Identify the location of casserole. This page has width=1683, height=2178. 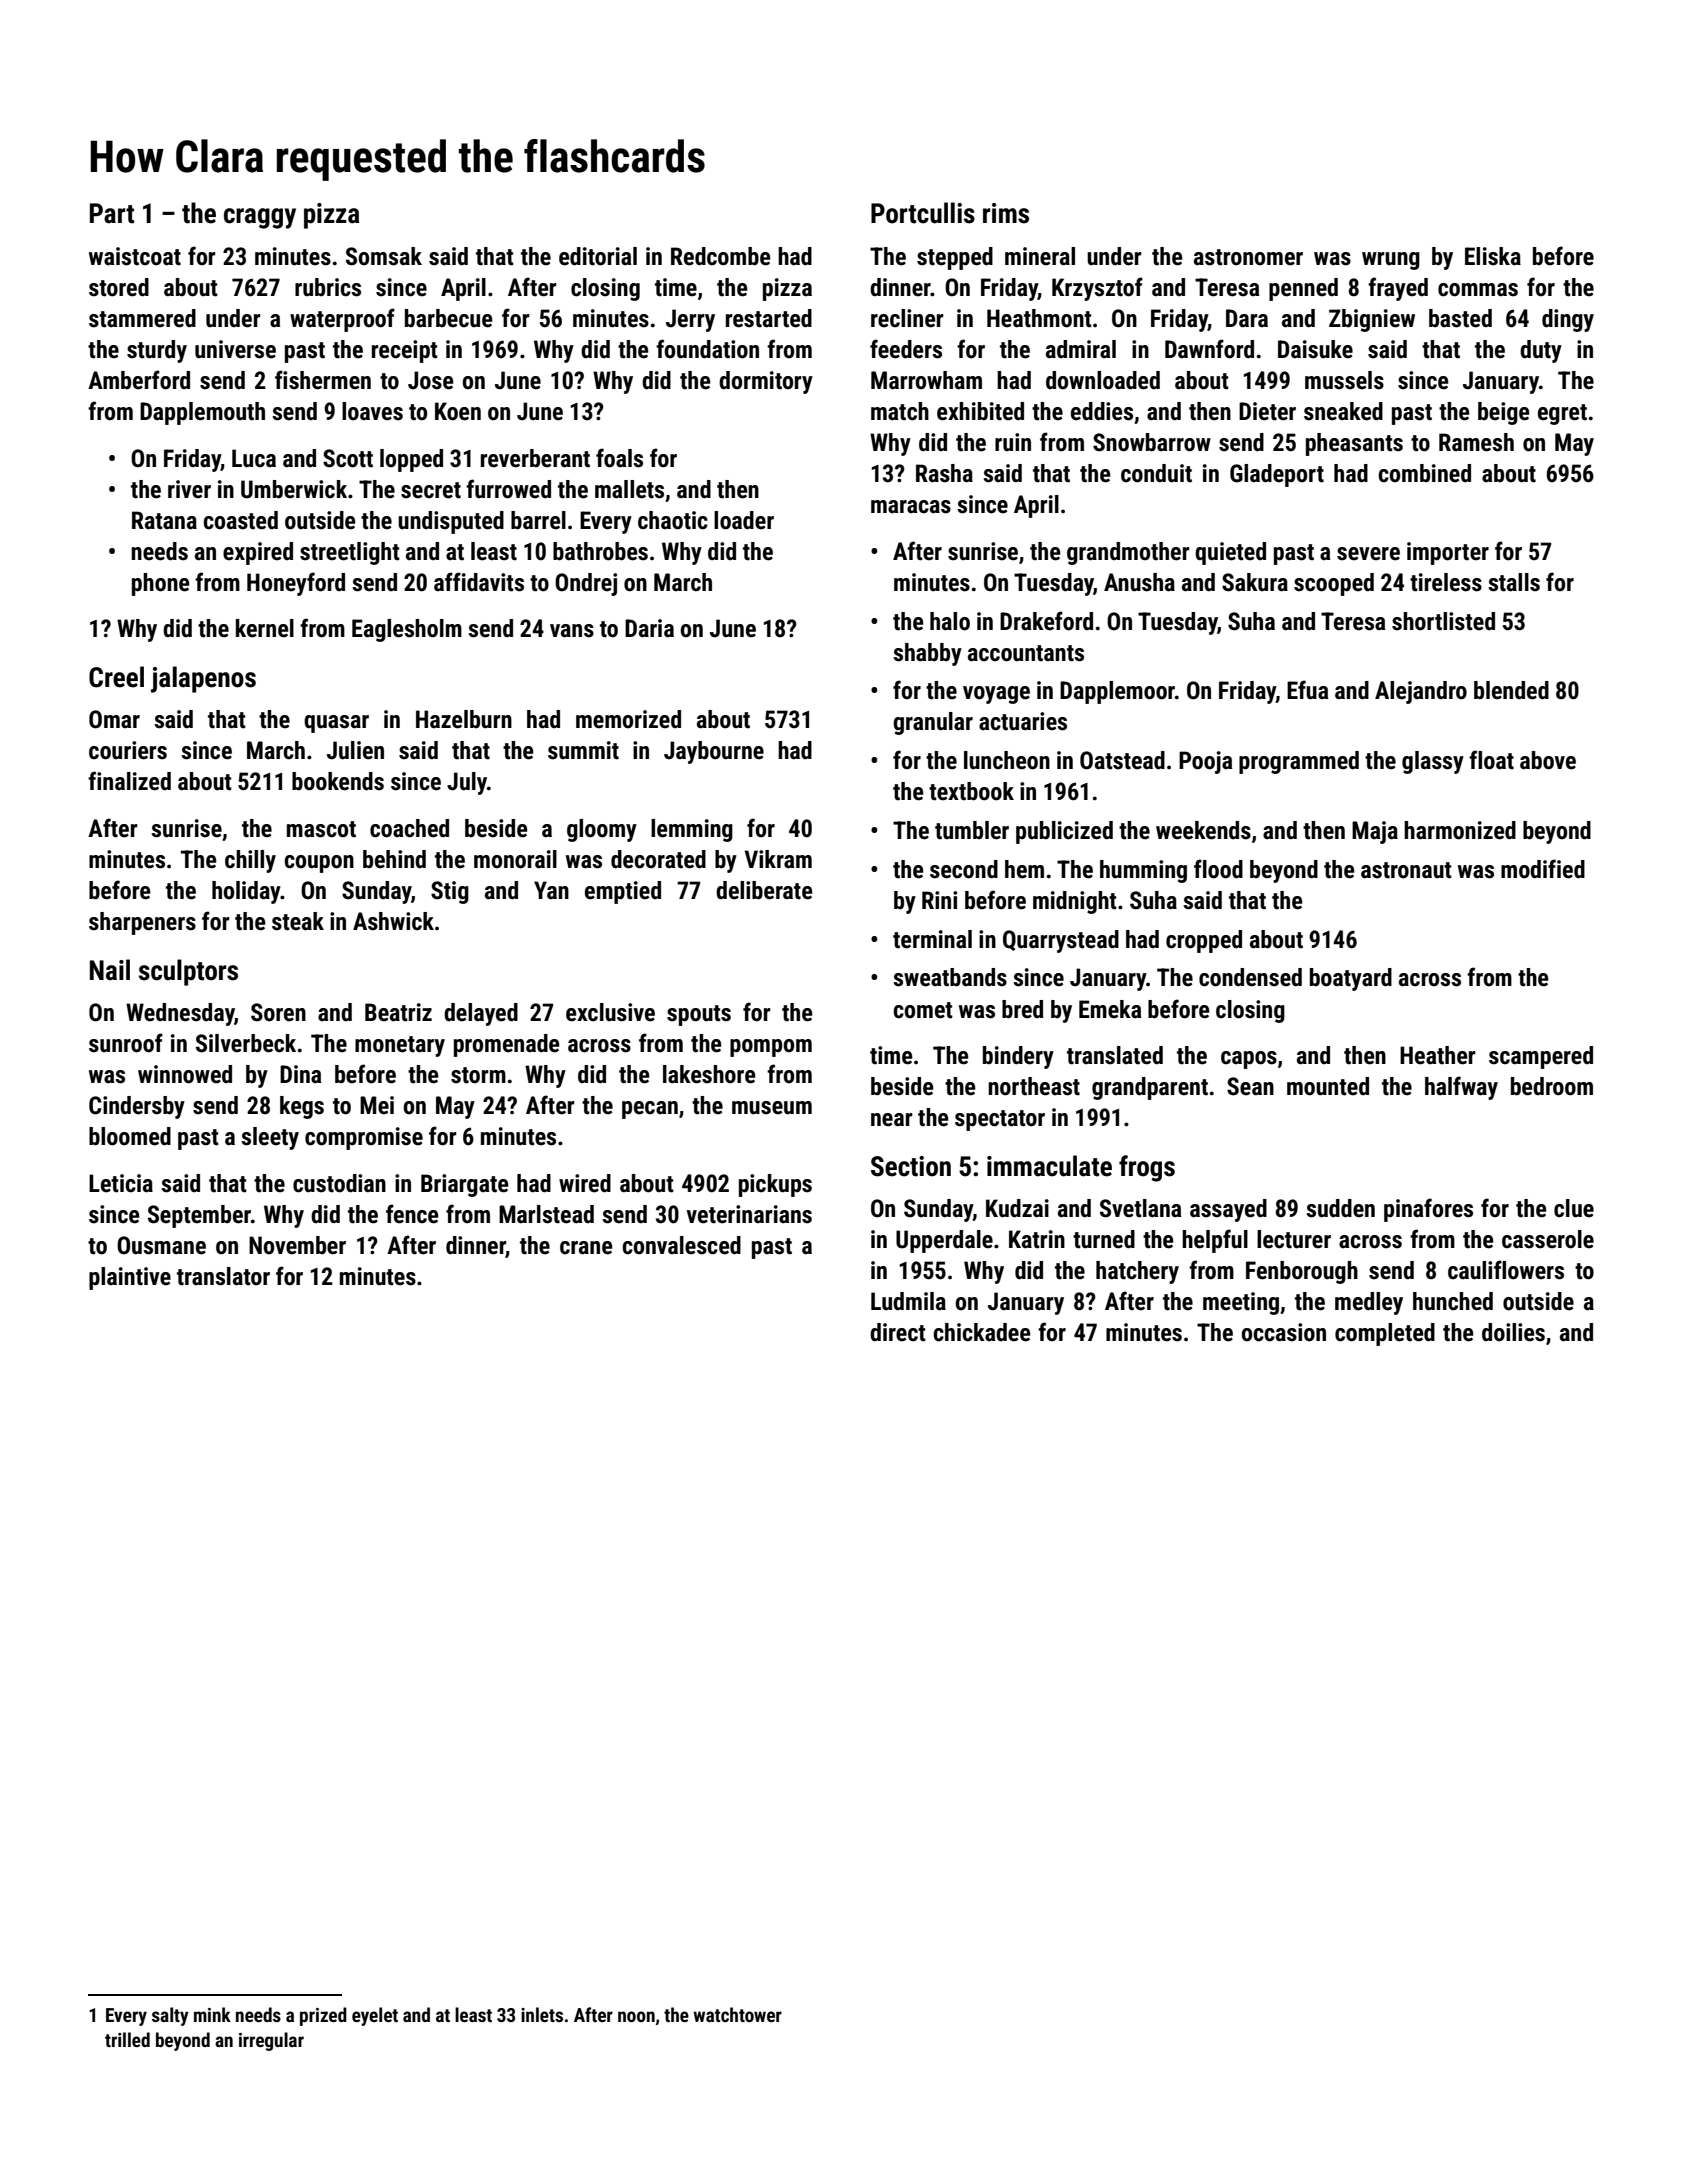
(1548, 1239).
